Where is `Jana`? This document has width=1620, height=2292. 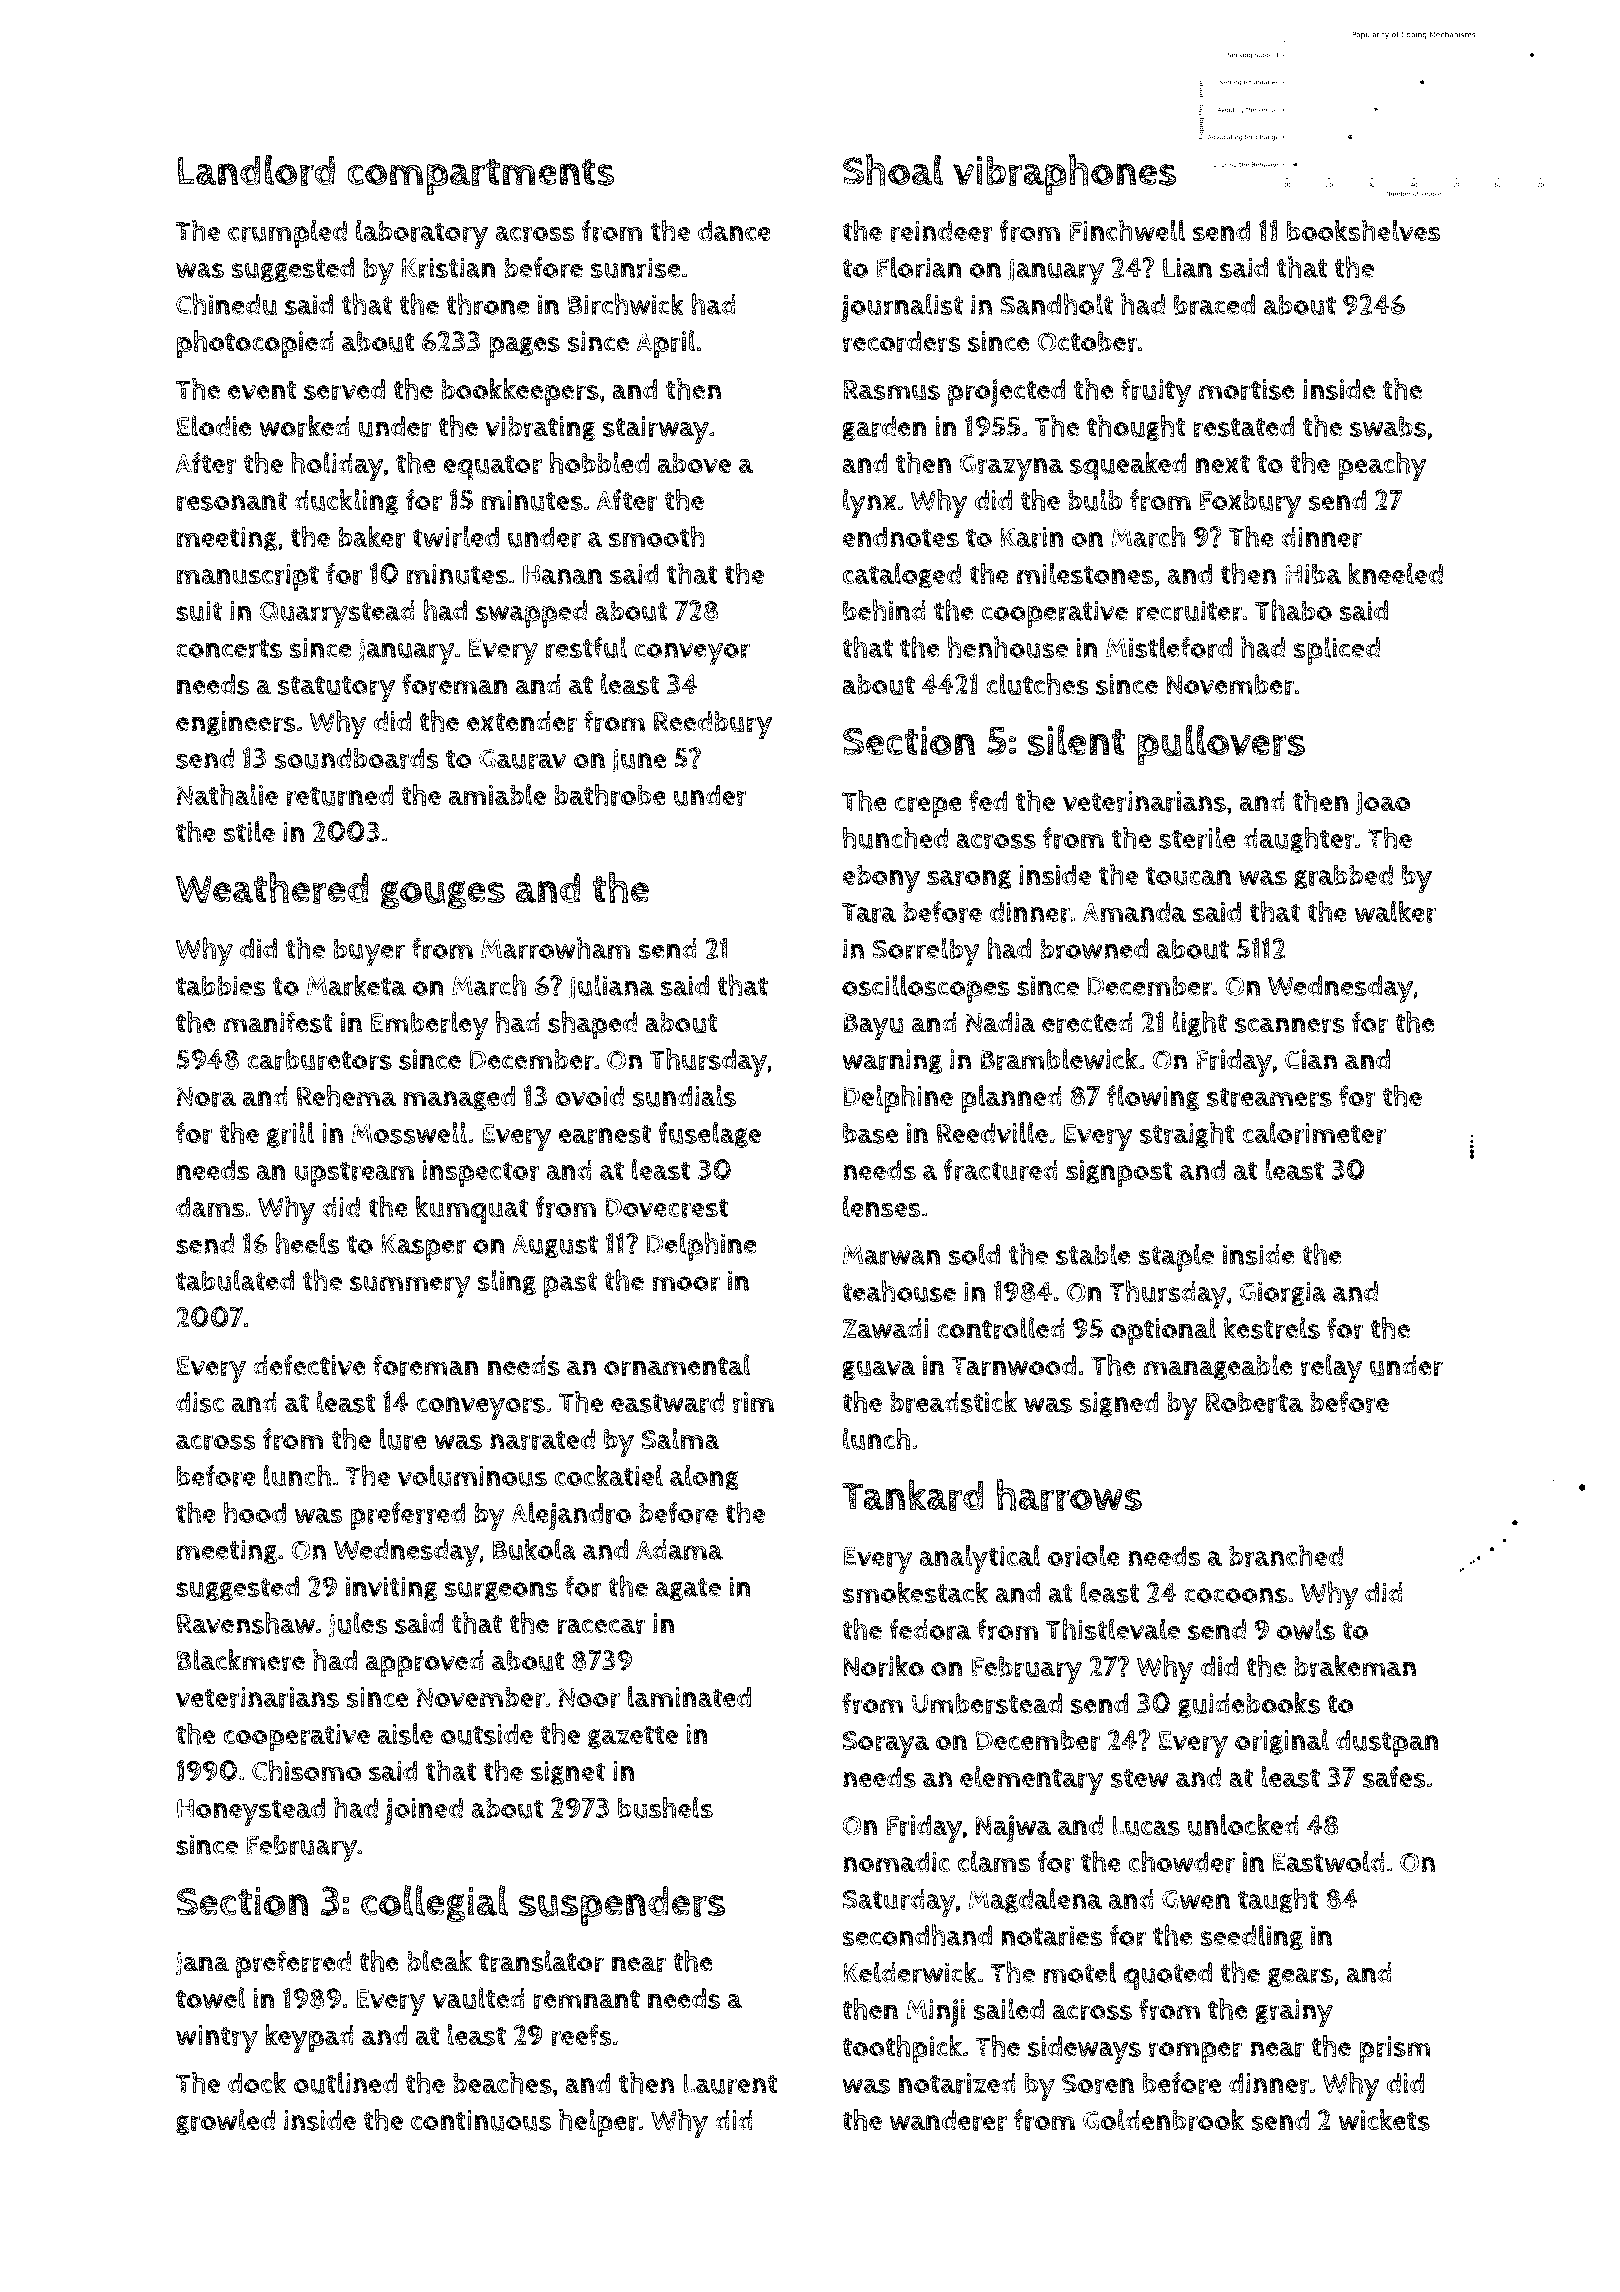
Jana is located at coordinates (202, 1963).
